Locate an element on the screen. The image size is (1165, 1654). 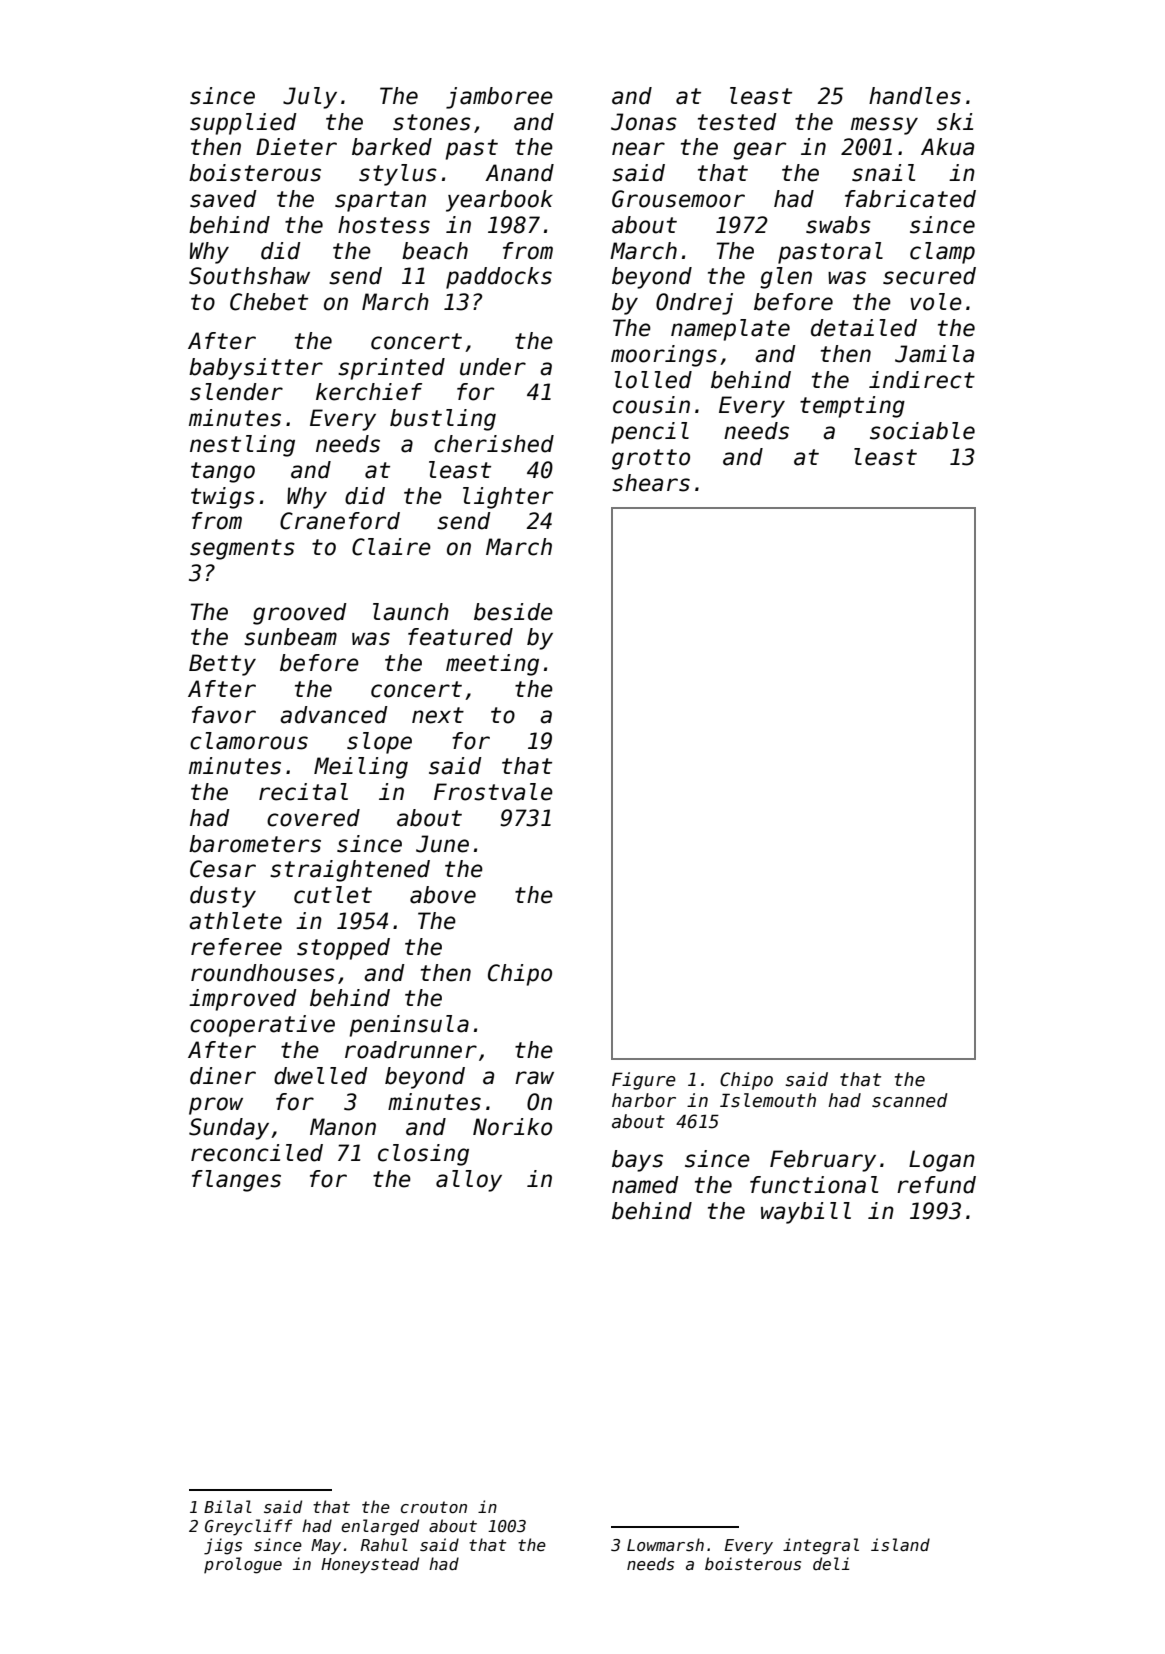
sociable is located at coordinates (922, 431).
